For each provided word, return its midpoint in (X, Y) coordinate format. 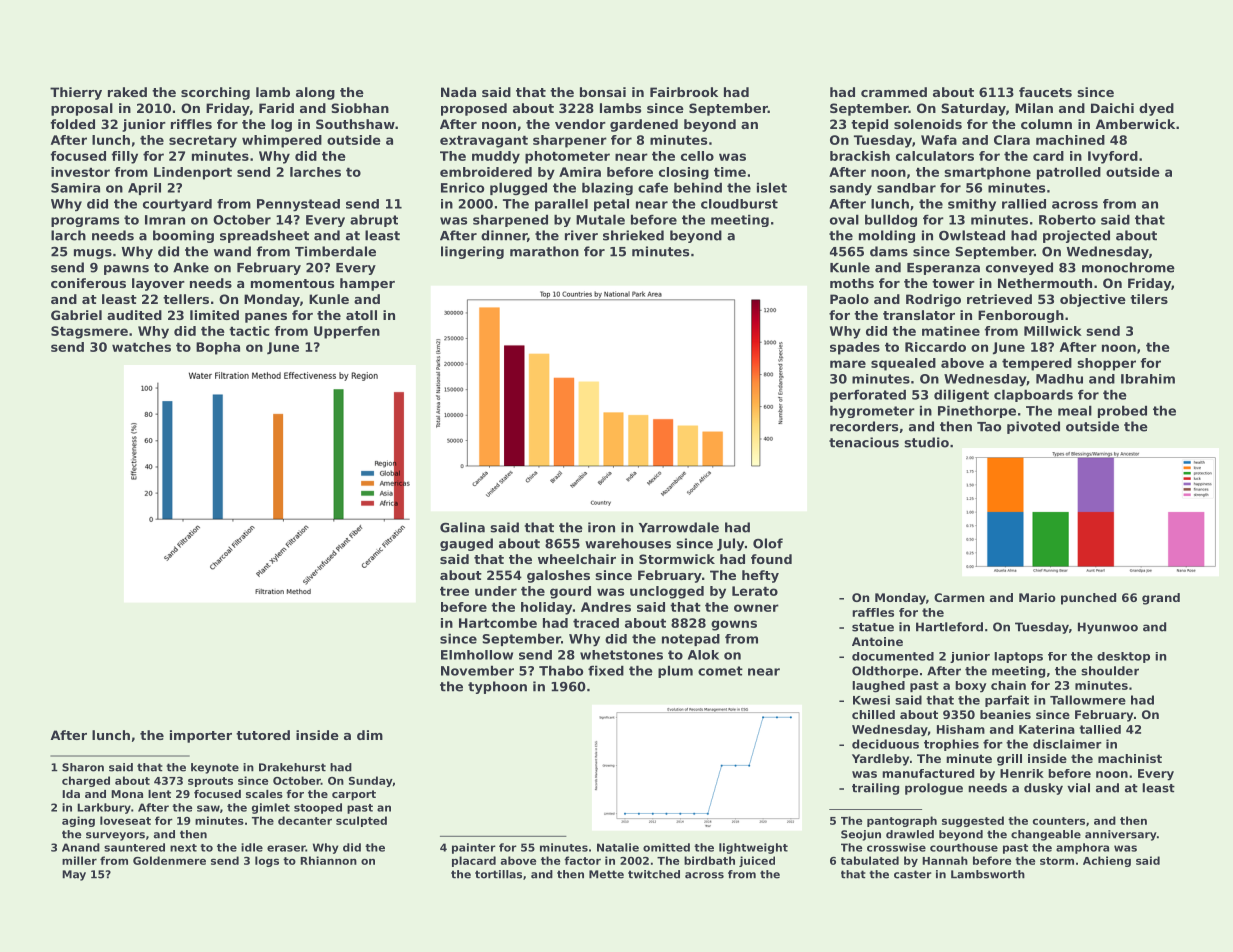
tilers (1149, 299)
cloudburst (739, 204)
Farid (276, 108)
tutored (263, 735)
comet (720, 671)
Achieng (1107, 861)
